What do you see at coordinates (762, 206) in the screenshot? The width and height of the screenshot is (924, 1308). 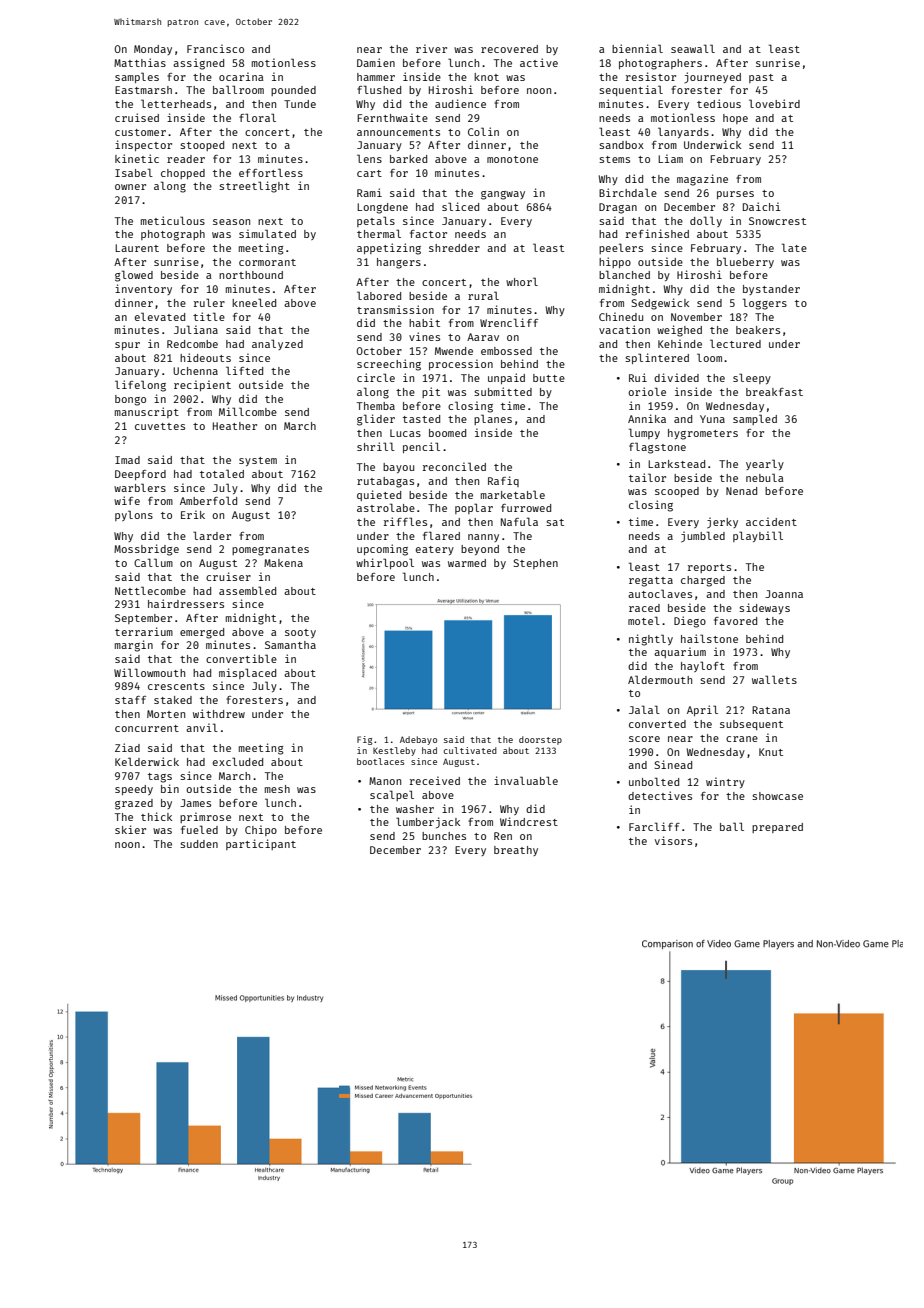 I see `Daichi` at bounding box center [762, 206].
